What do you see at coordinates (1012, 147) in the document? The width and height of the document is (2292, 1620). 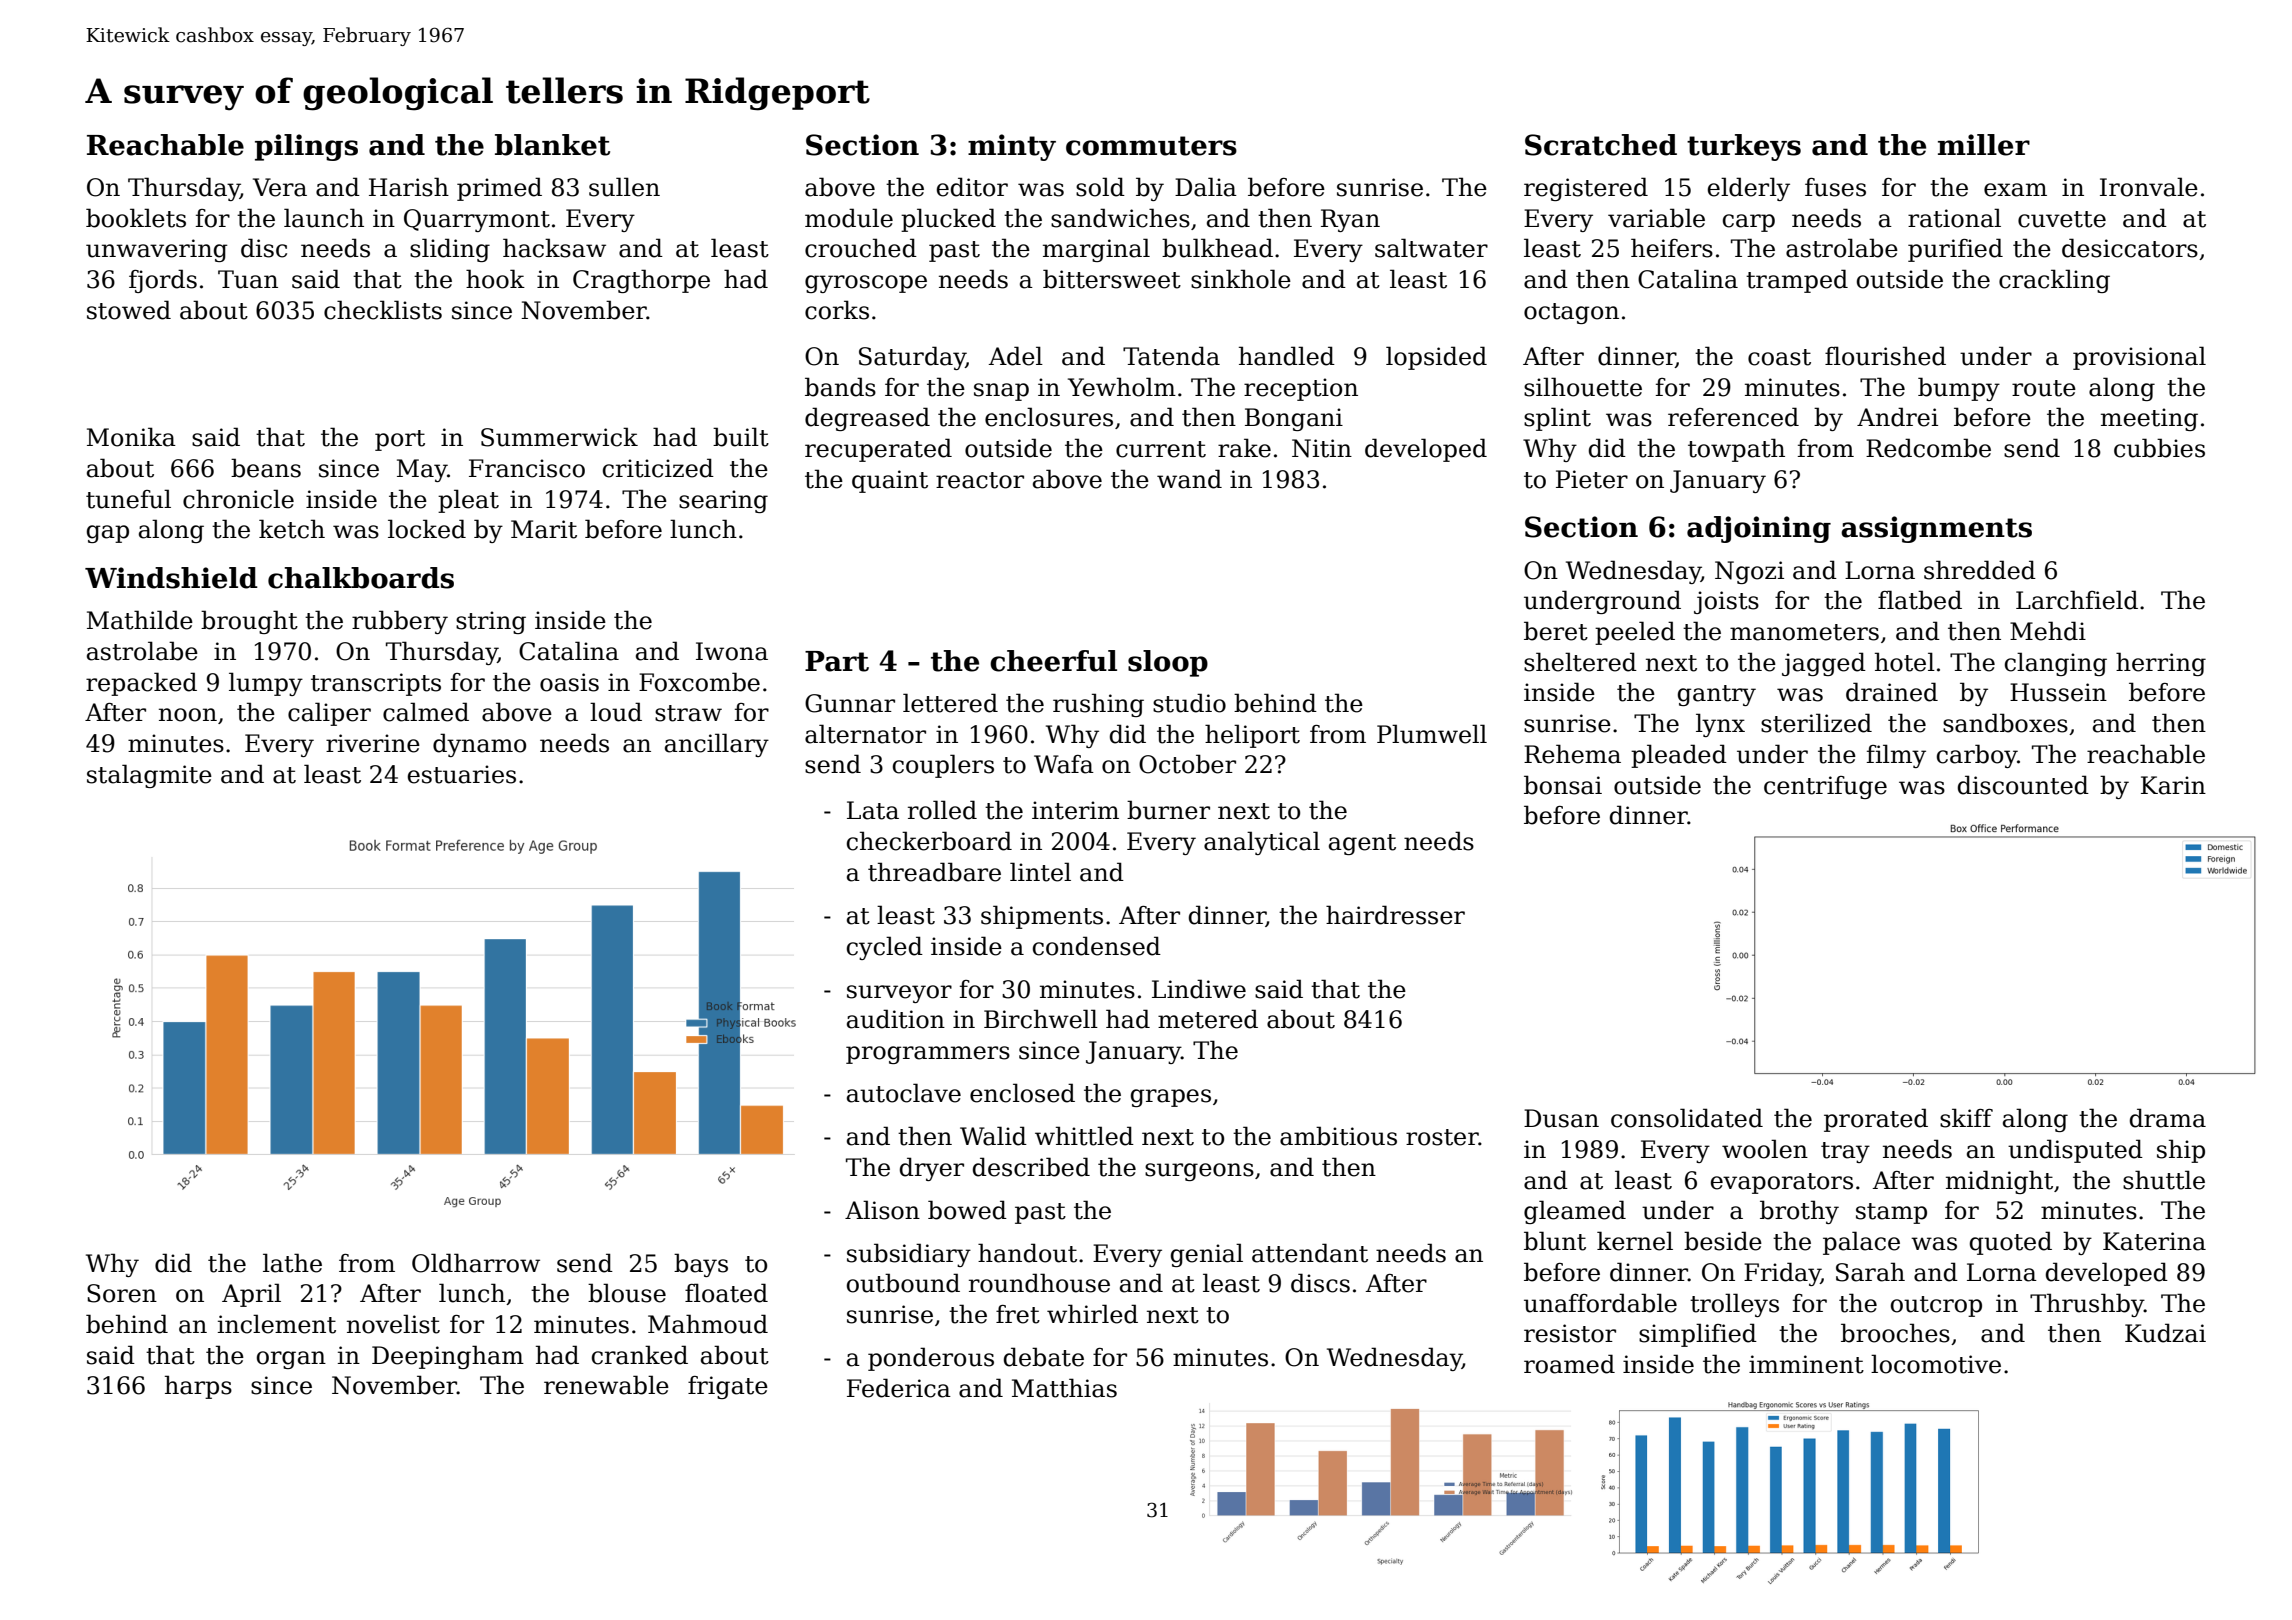 I see `minty` at bounding box center [1012, 147].
